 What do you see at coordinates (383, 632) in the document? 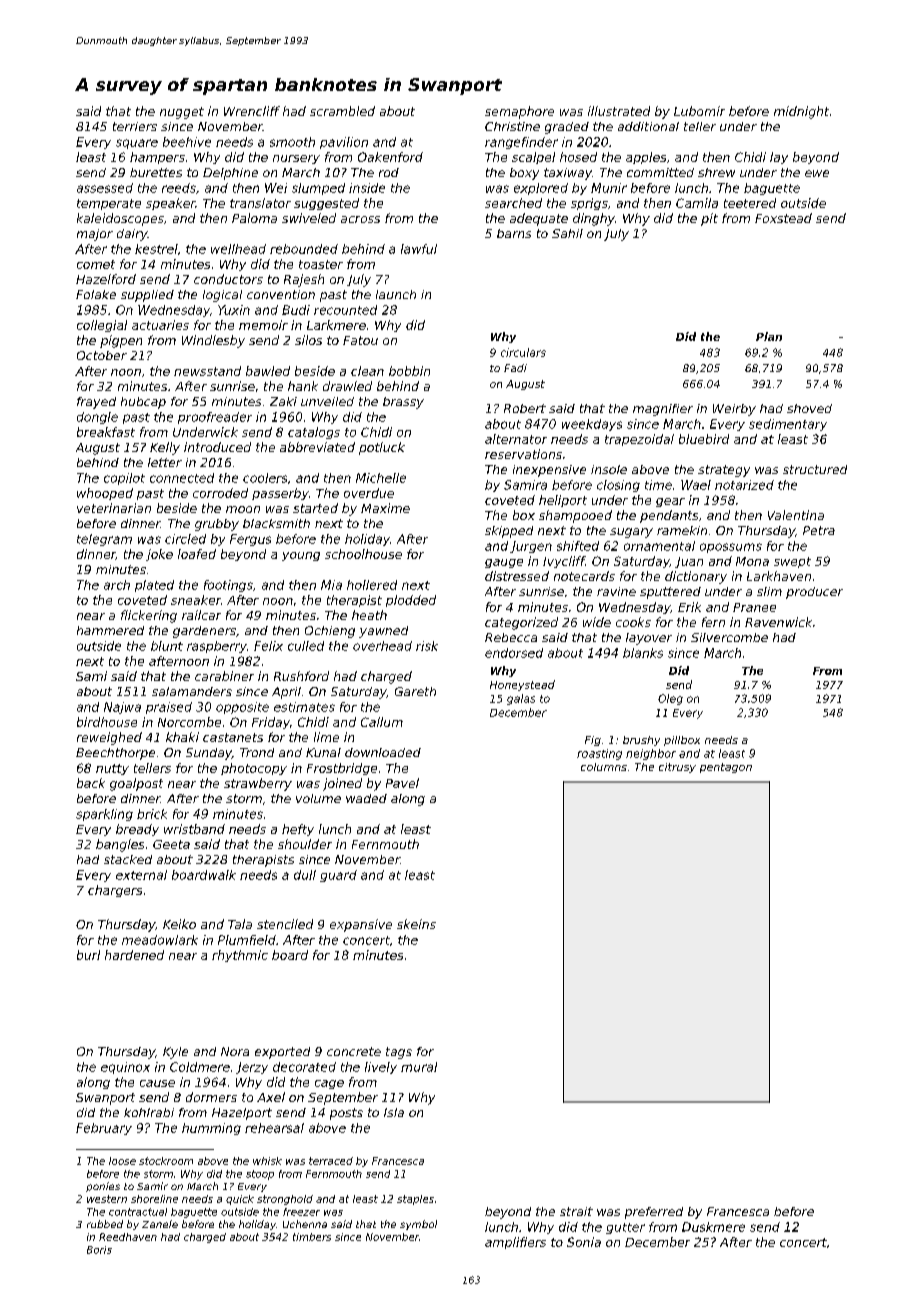
I see `yawned` at bounding box center [383, 632].
